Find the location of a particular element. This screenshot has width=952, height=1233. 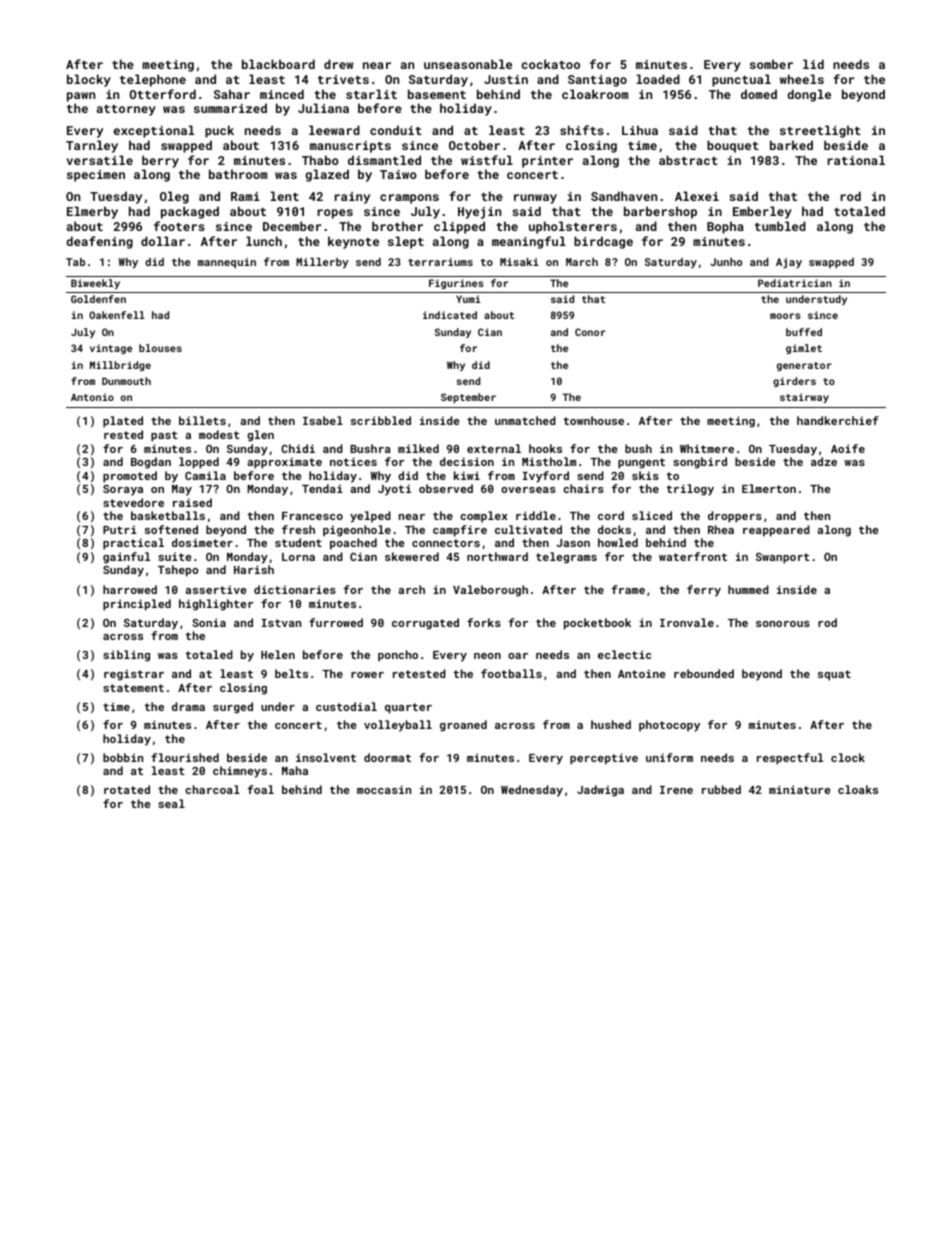

moors is located at coordinates (785, 316).
